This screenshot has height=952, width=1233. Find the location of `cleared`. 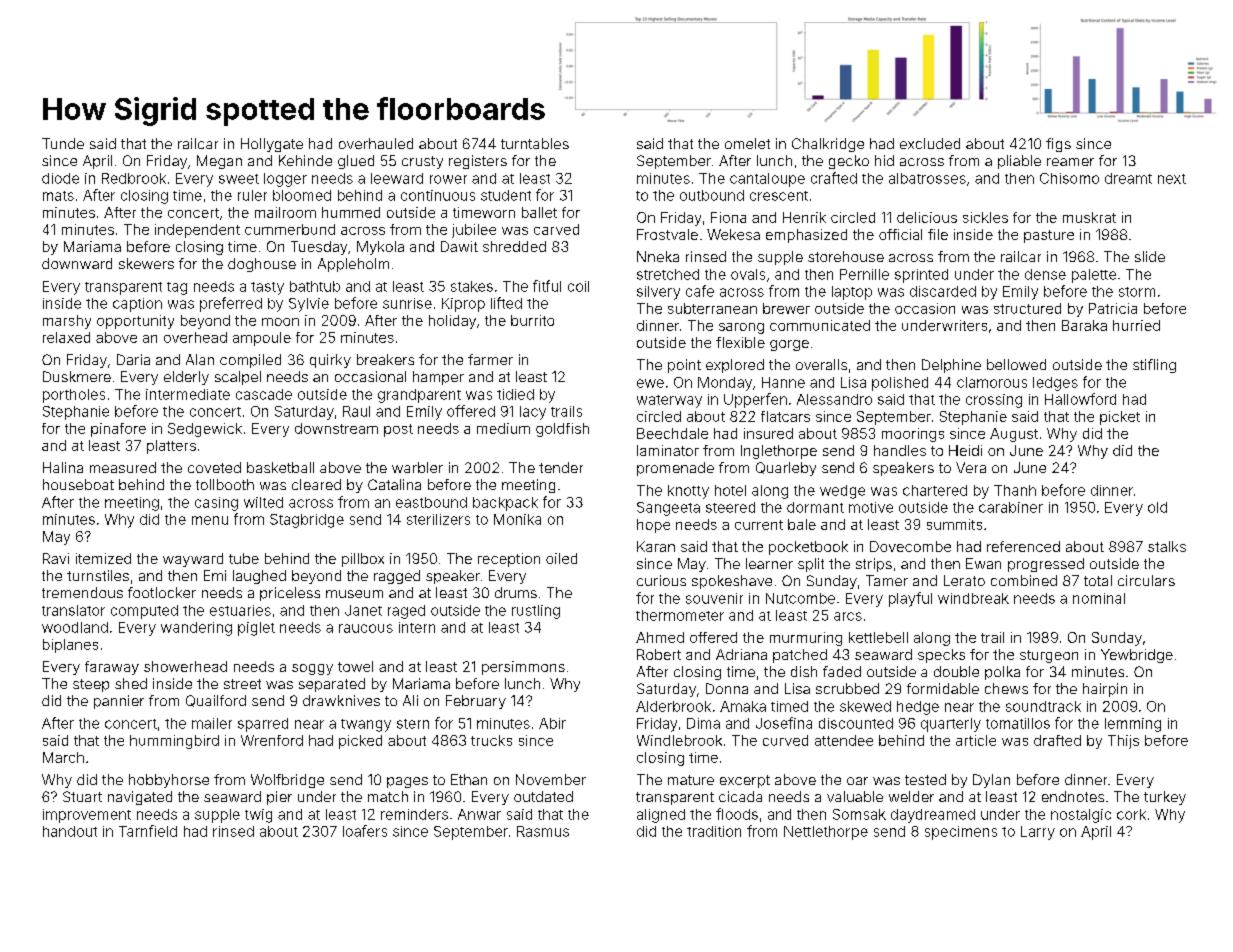

cleared is located at coordinates (316, 484).
